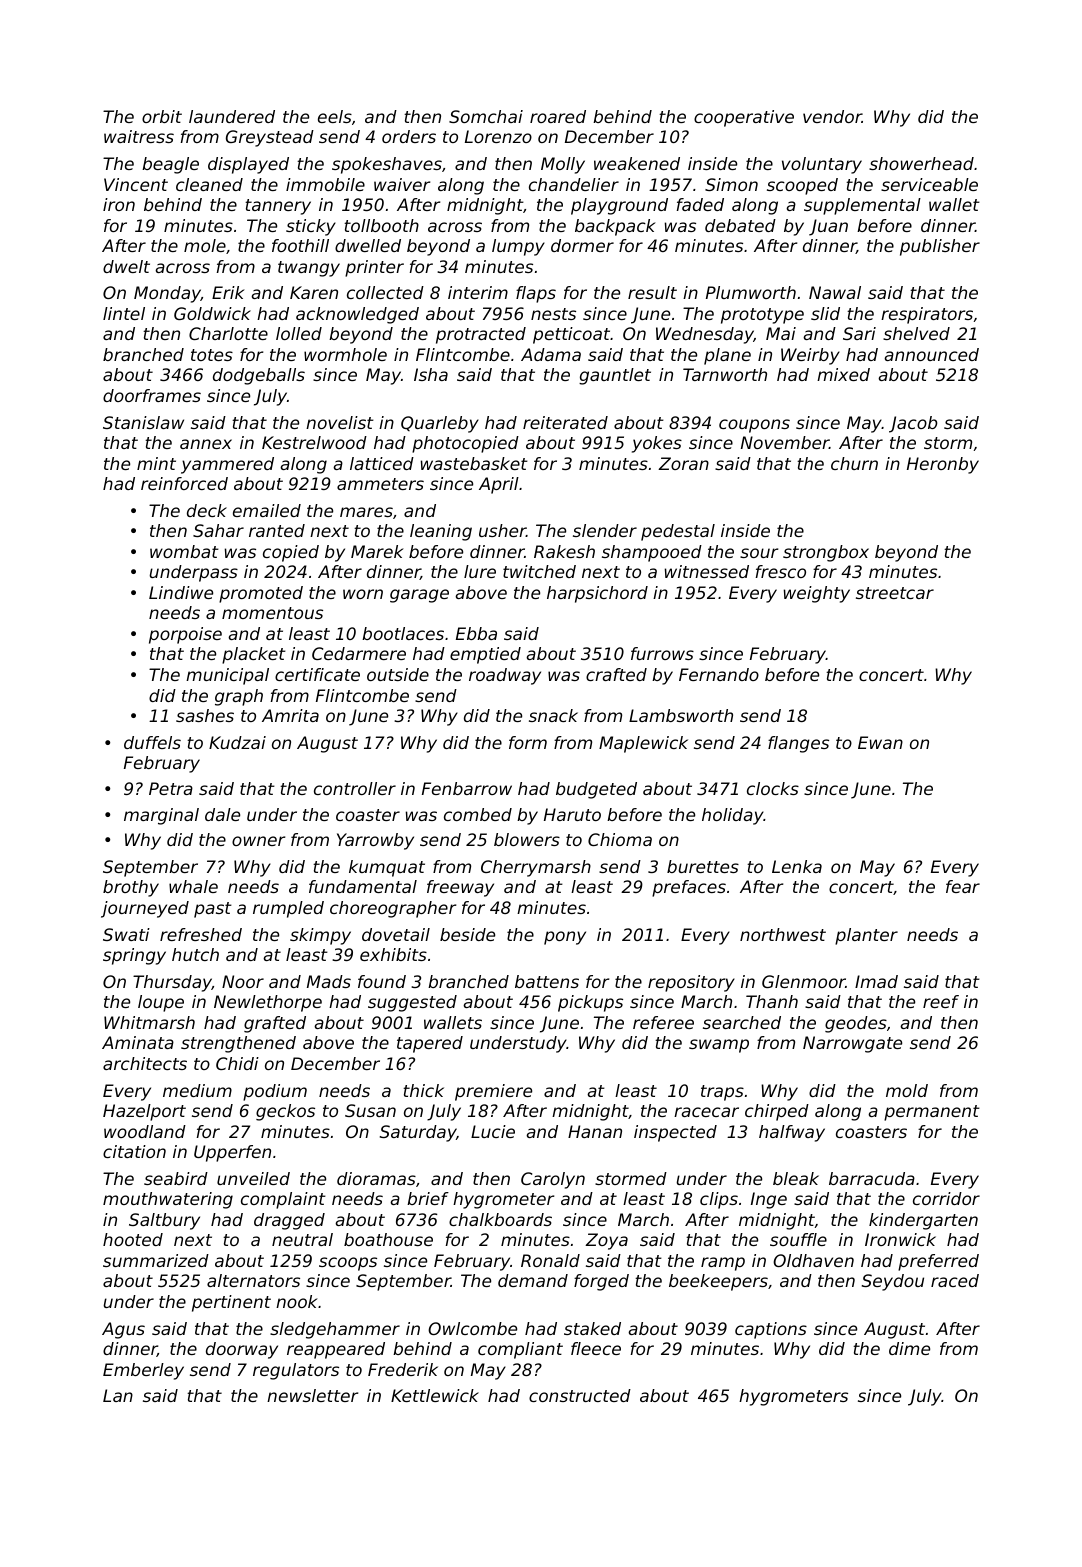  What do you see at coordinates (312, 1395) in the screenshot?
I see `newsletter` at bounding box center [312, 1395].
